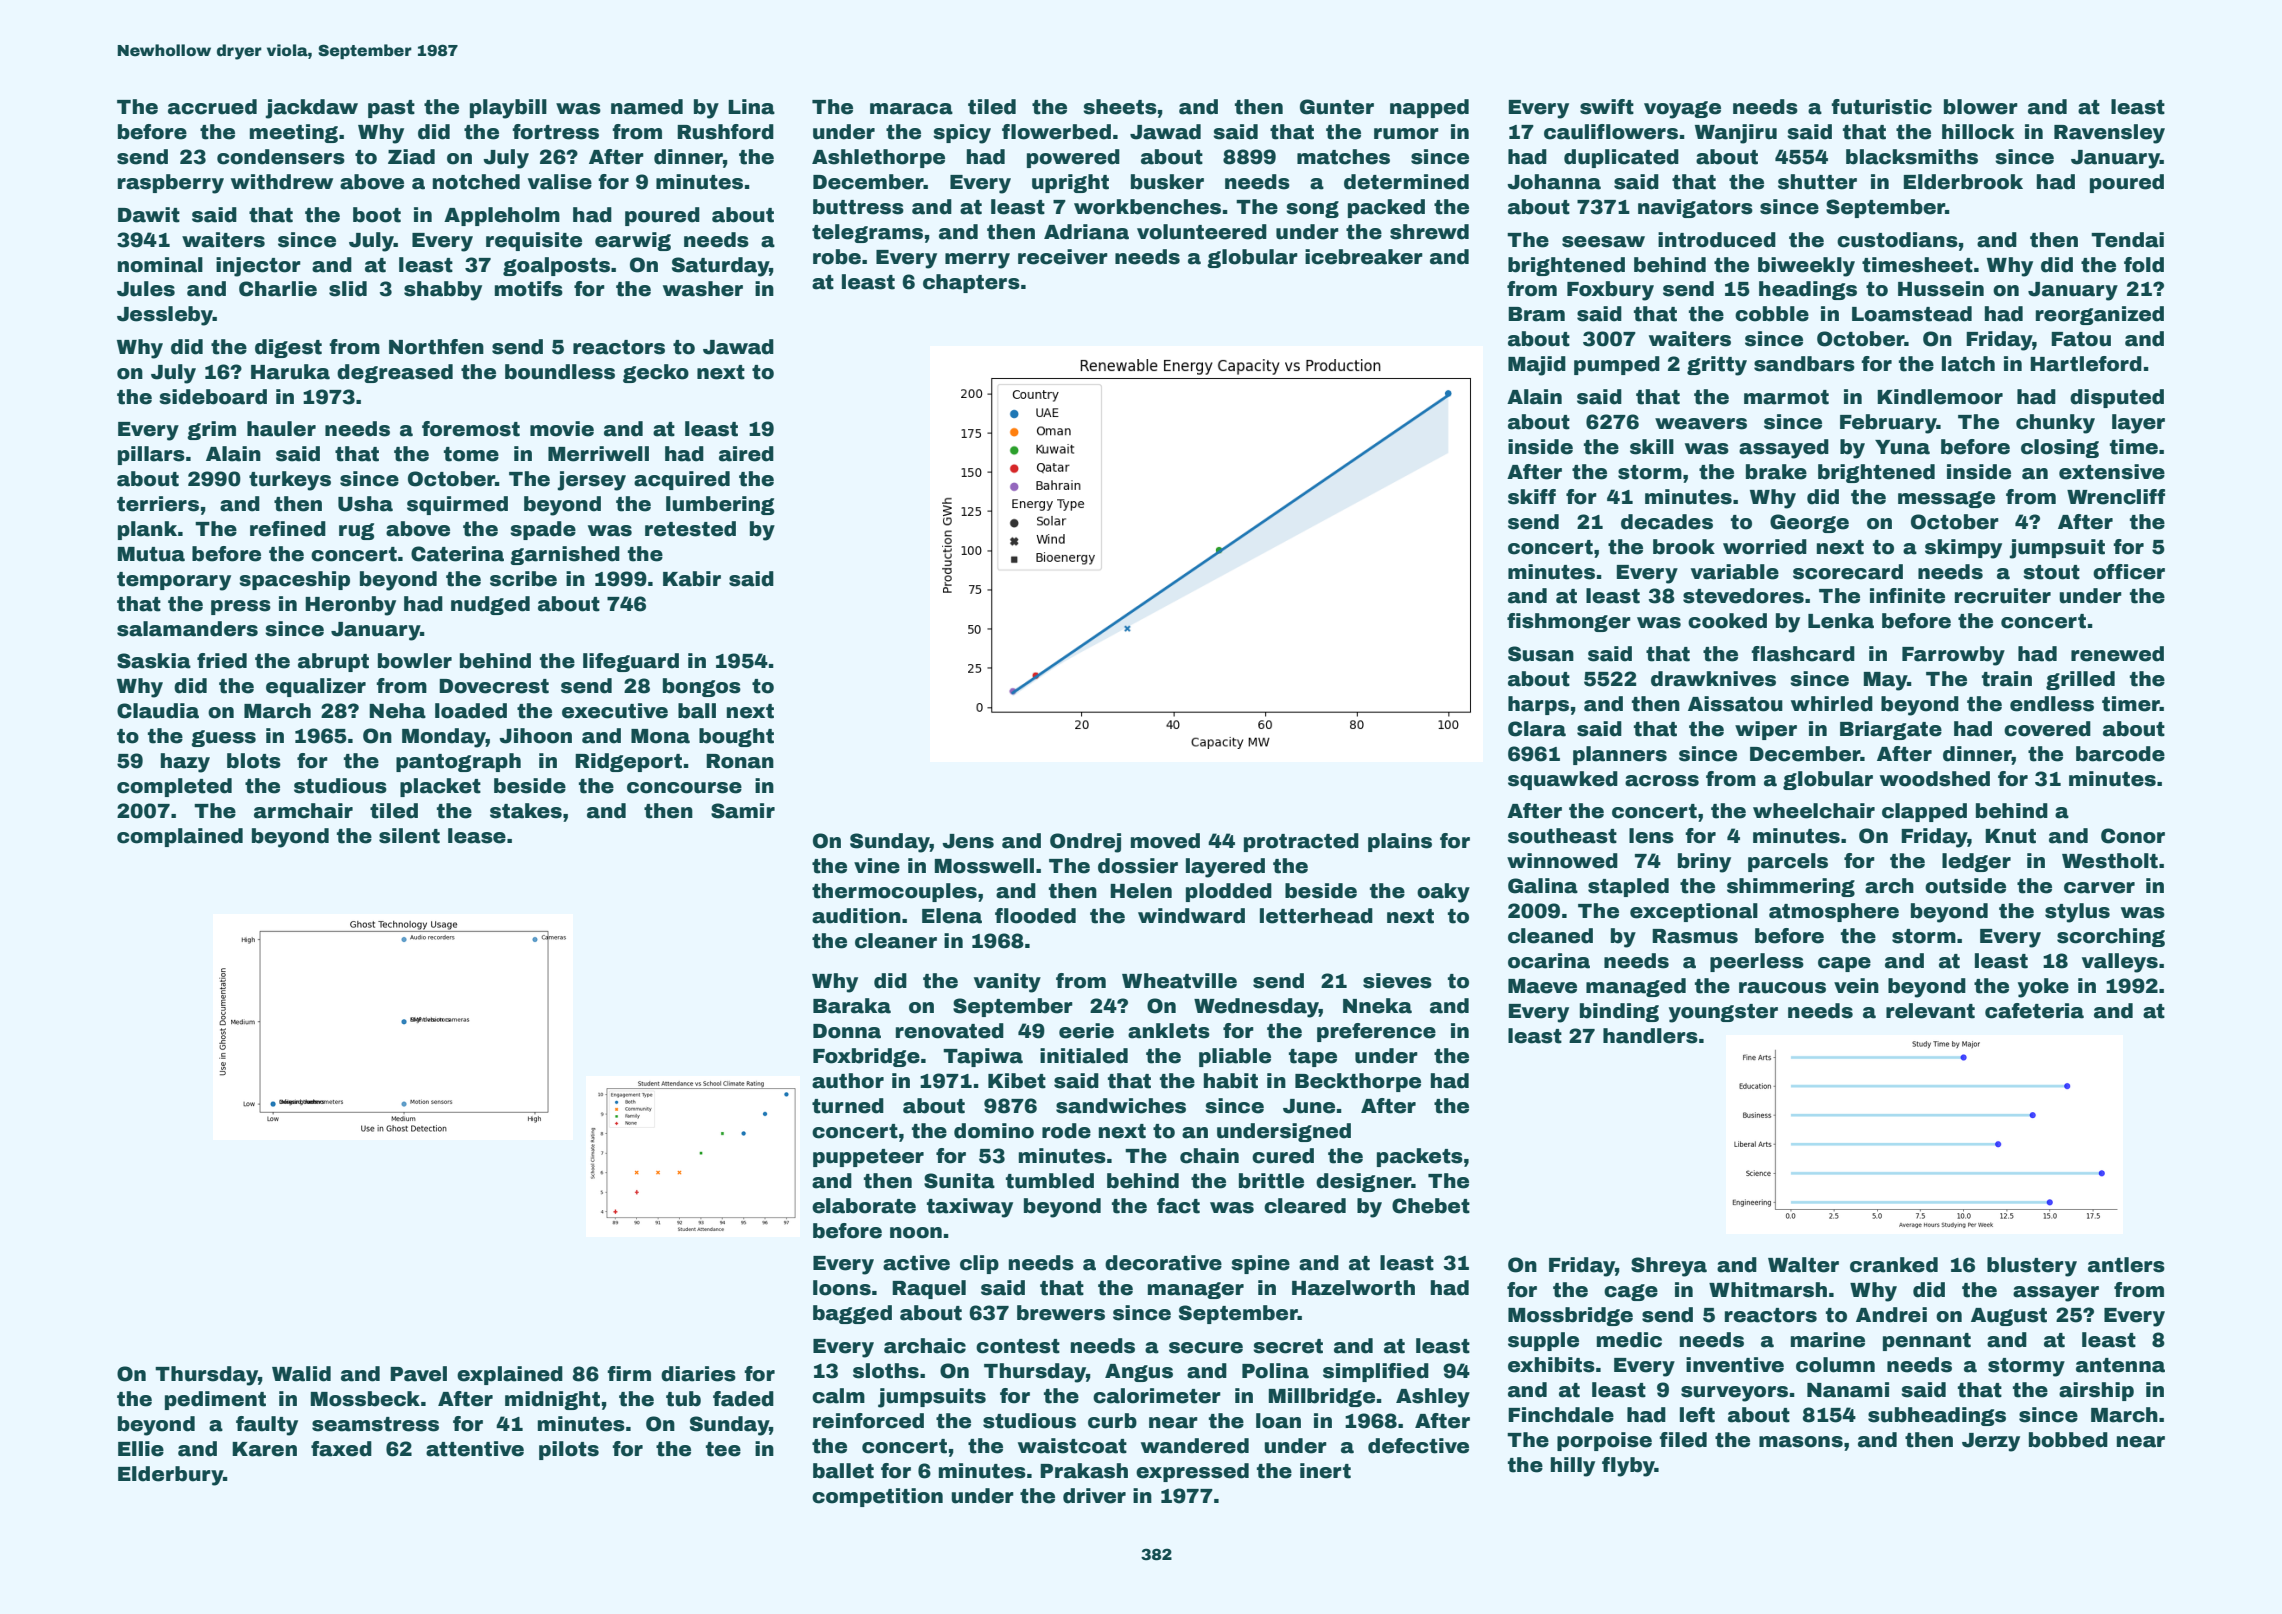  Describe the element at coordinates (1429, 108) in the page. I see `napped` at that location.
